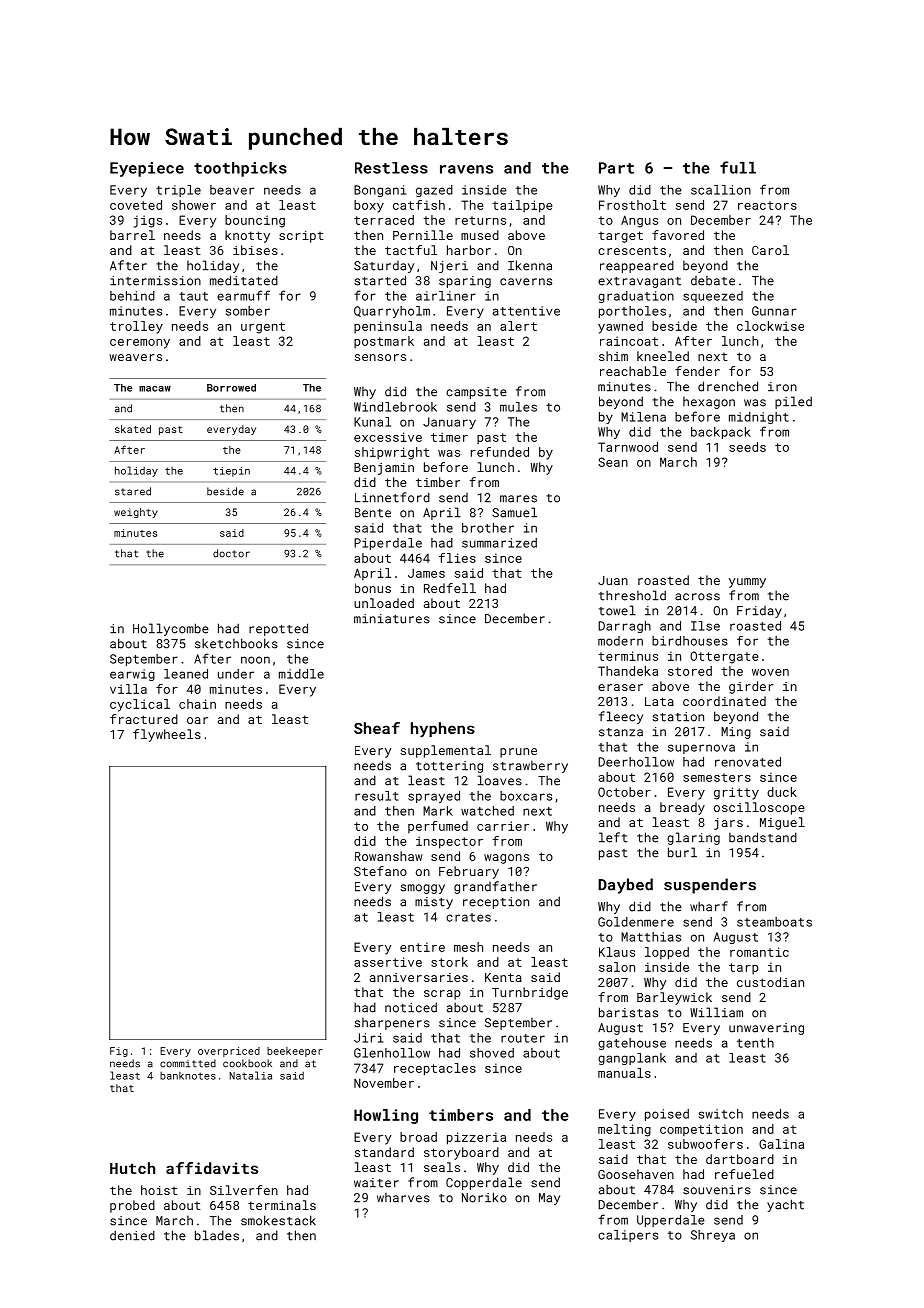 Image resolution: width=924 pixels, height=1308 pixels. I want to click on behind, so click(132, 296).
